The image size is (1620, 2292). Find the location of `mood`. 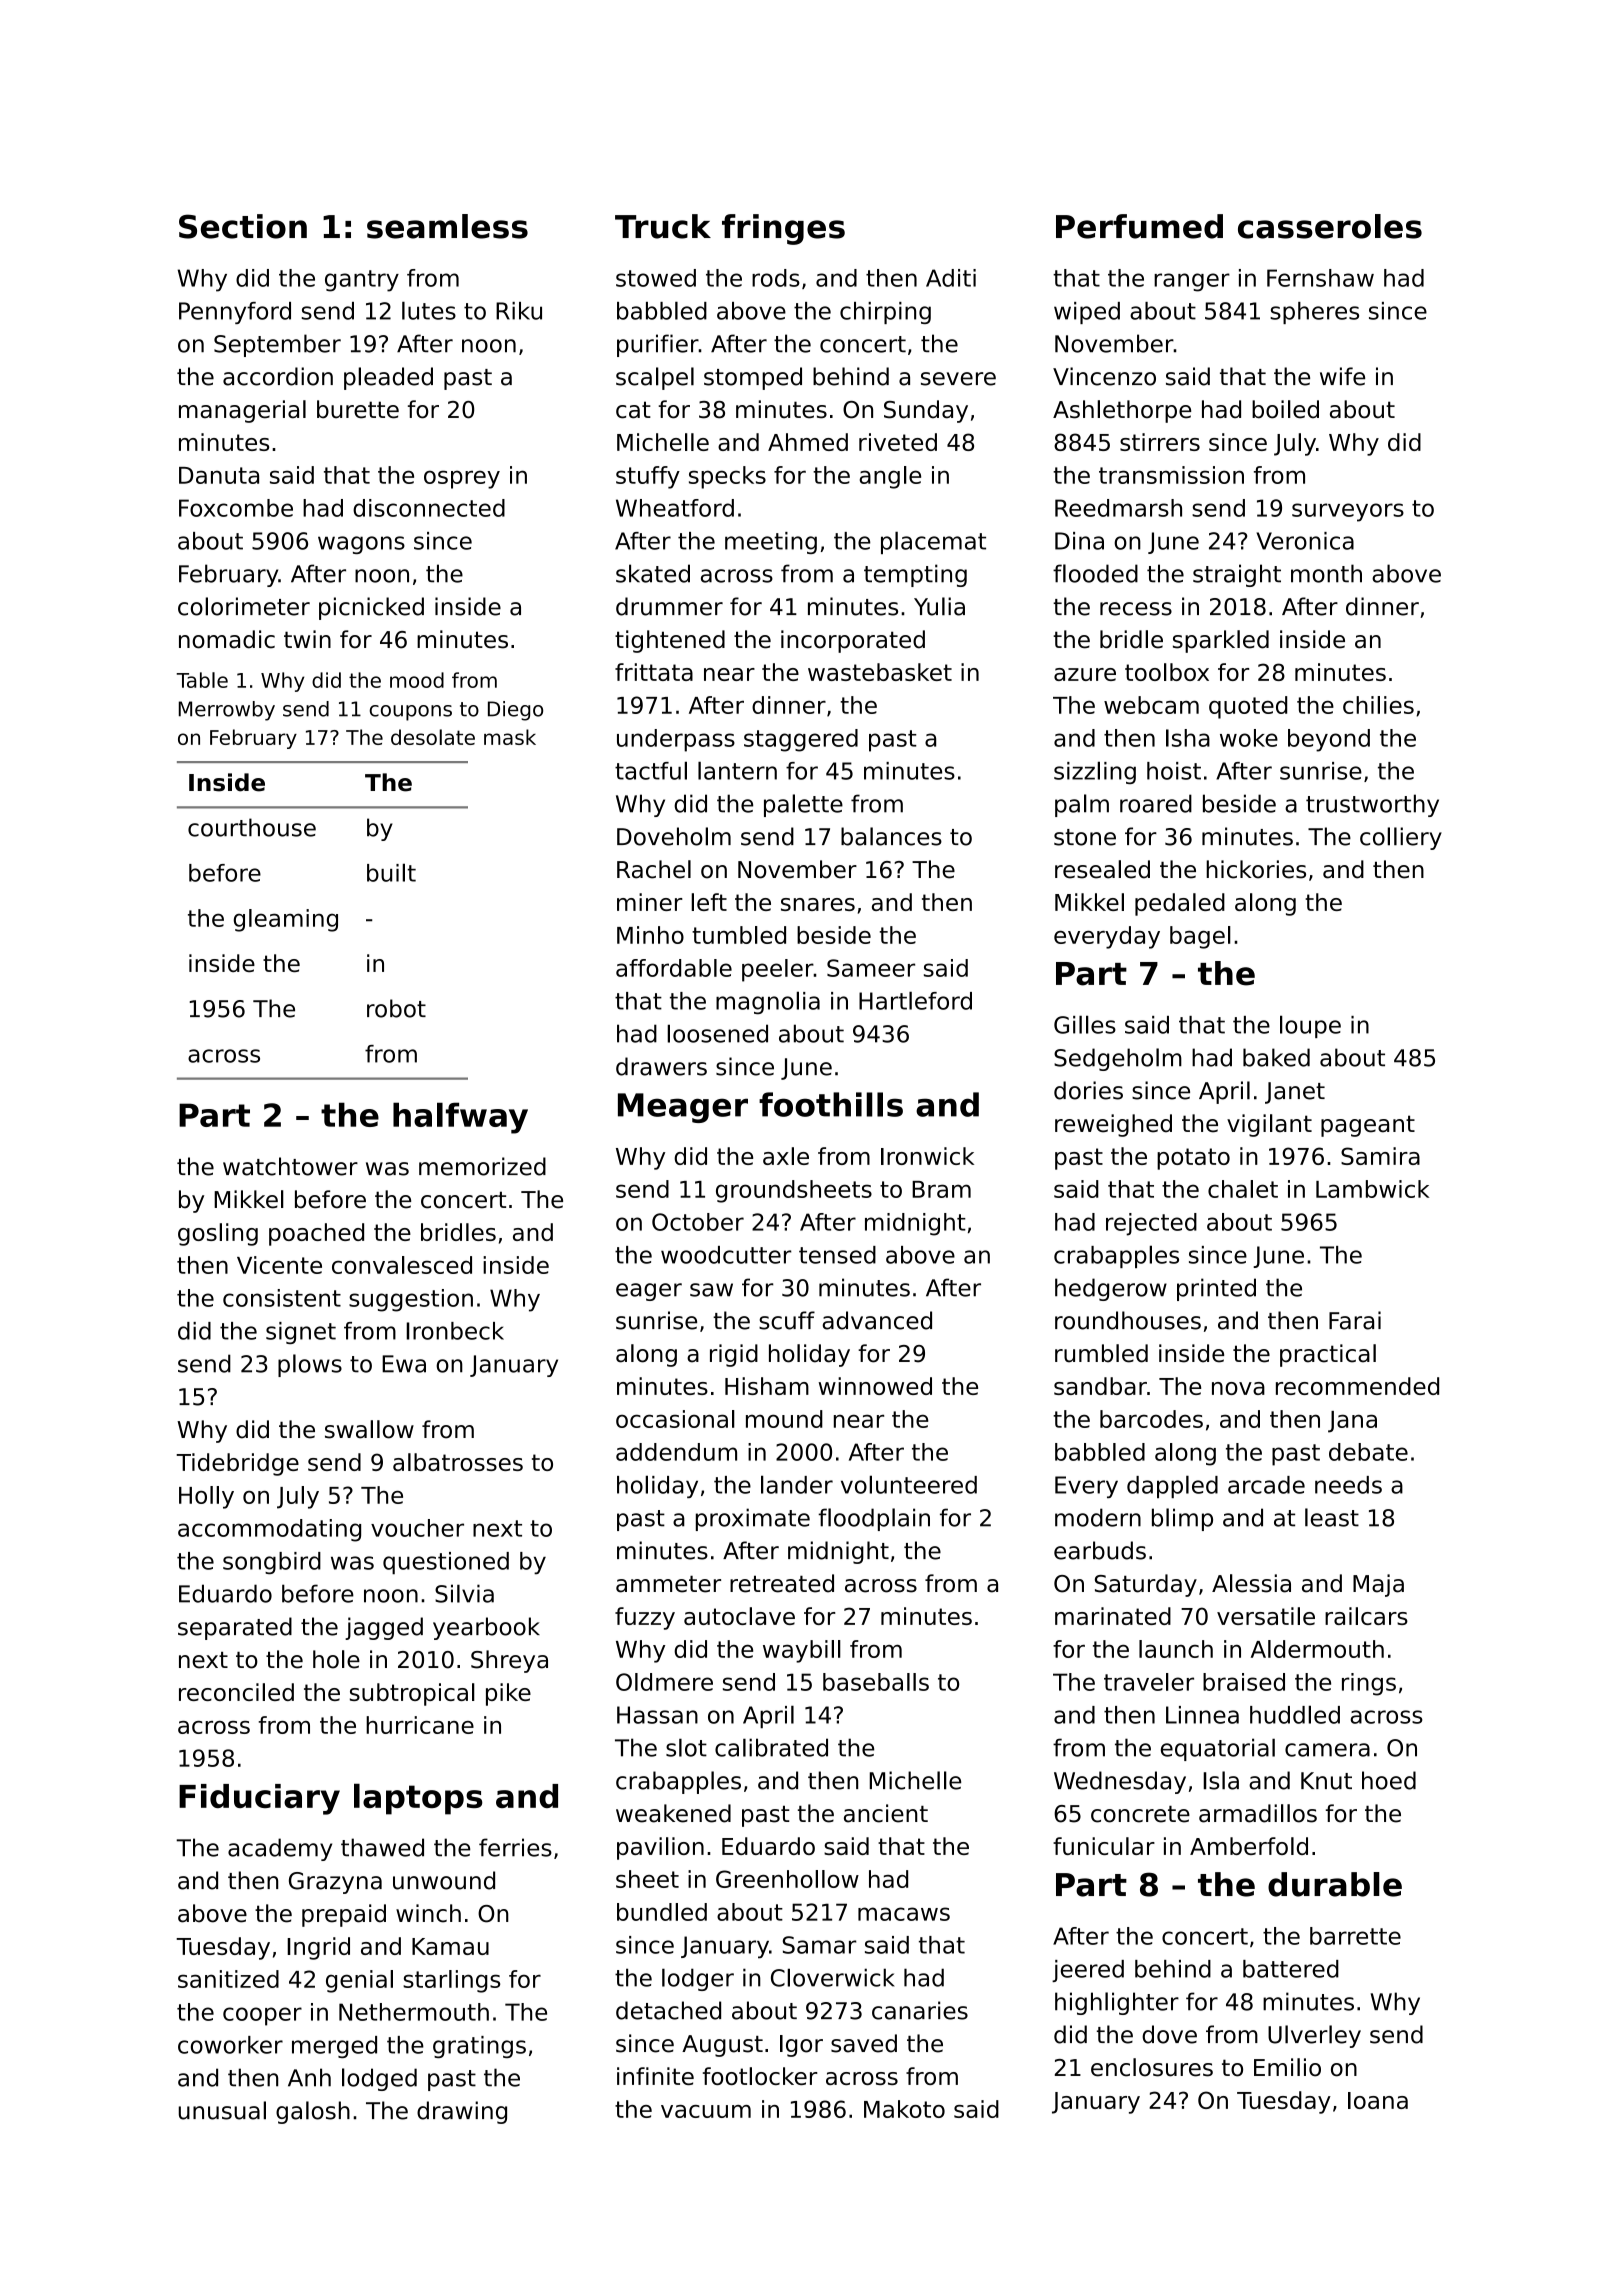

mood is located at coordinates (417, 680).
